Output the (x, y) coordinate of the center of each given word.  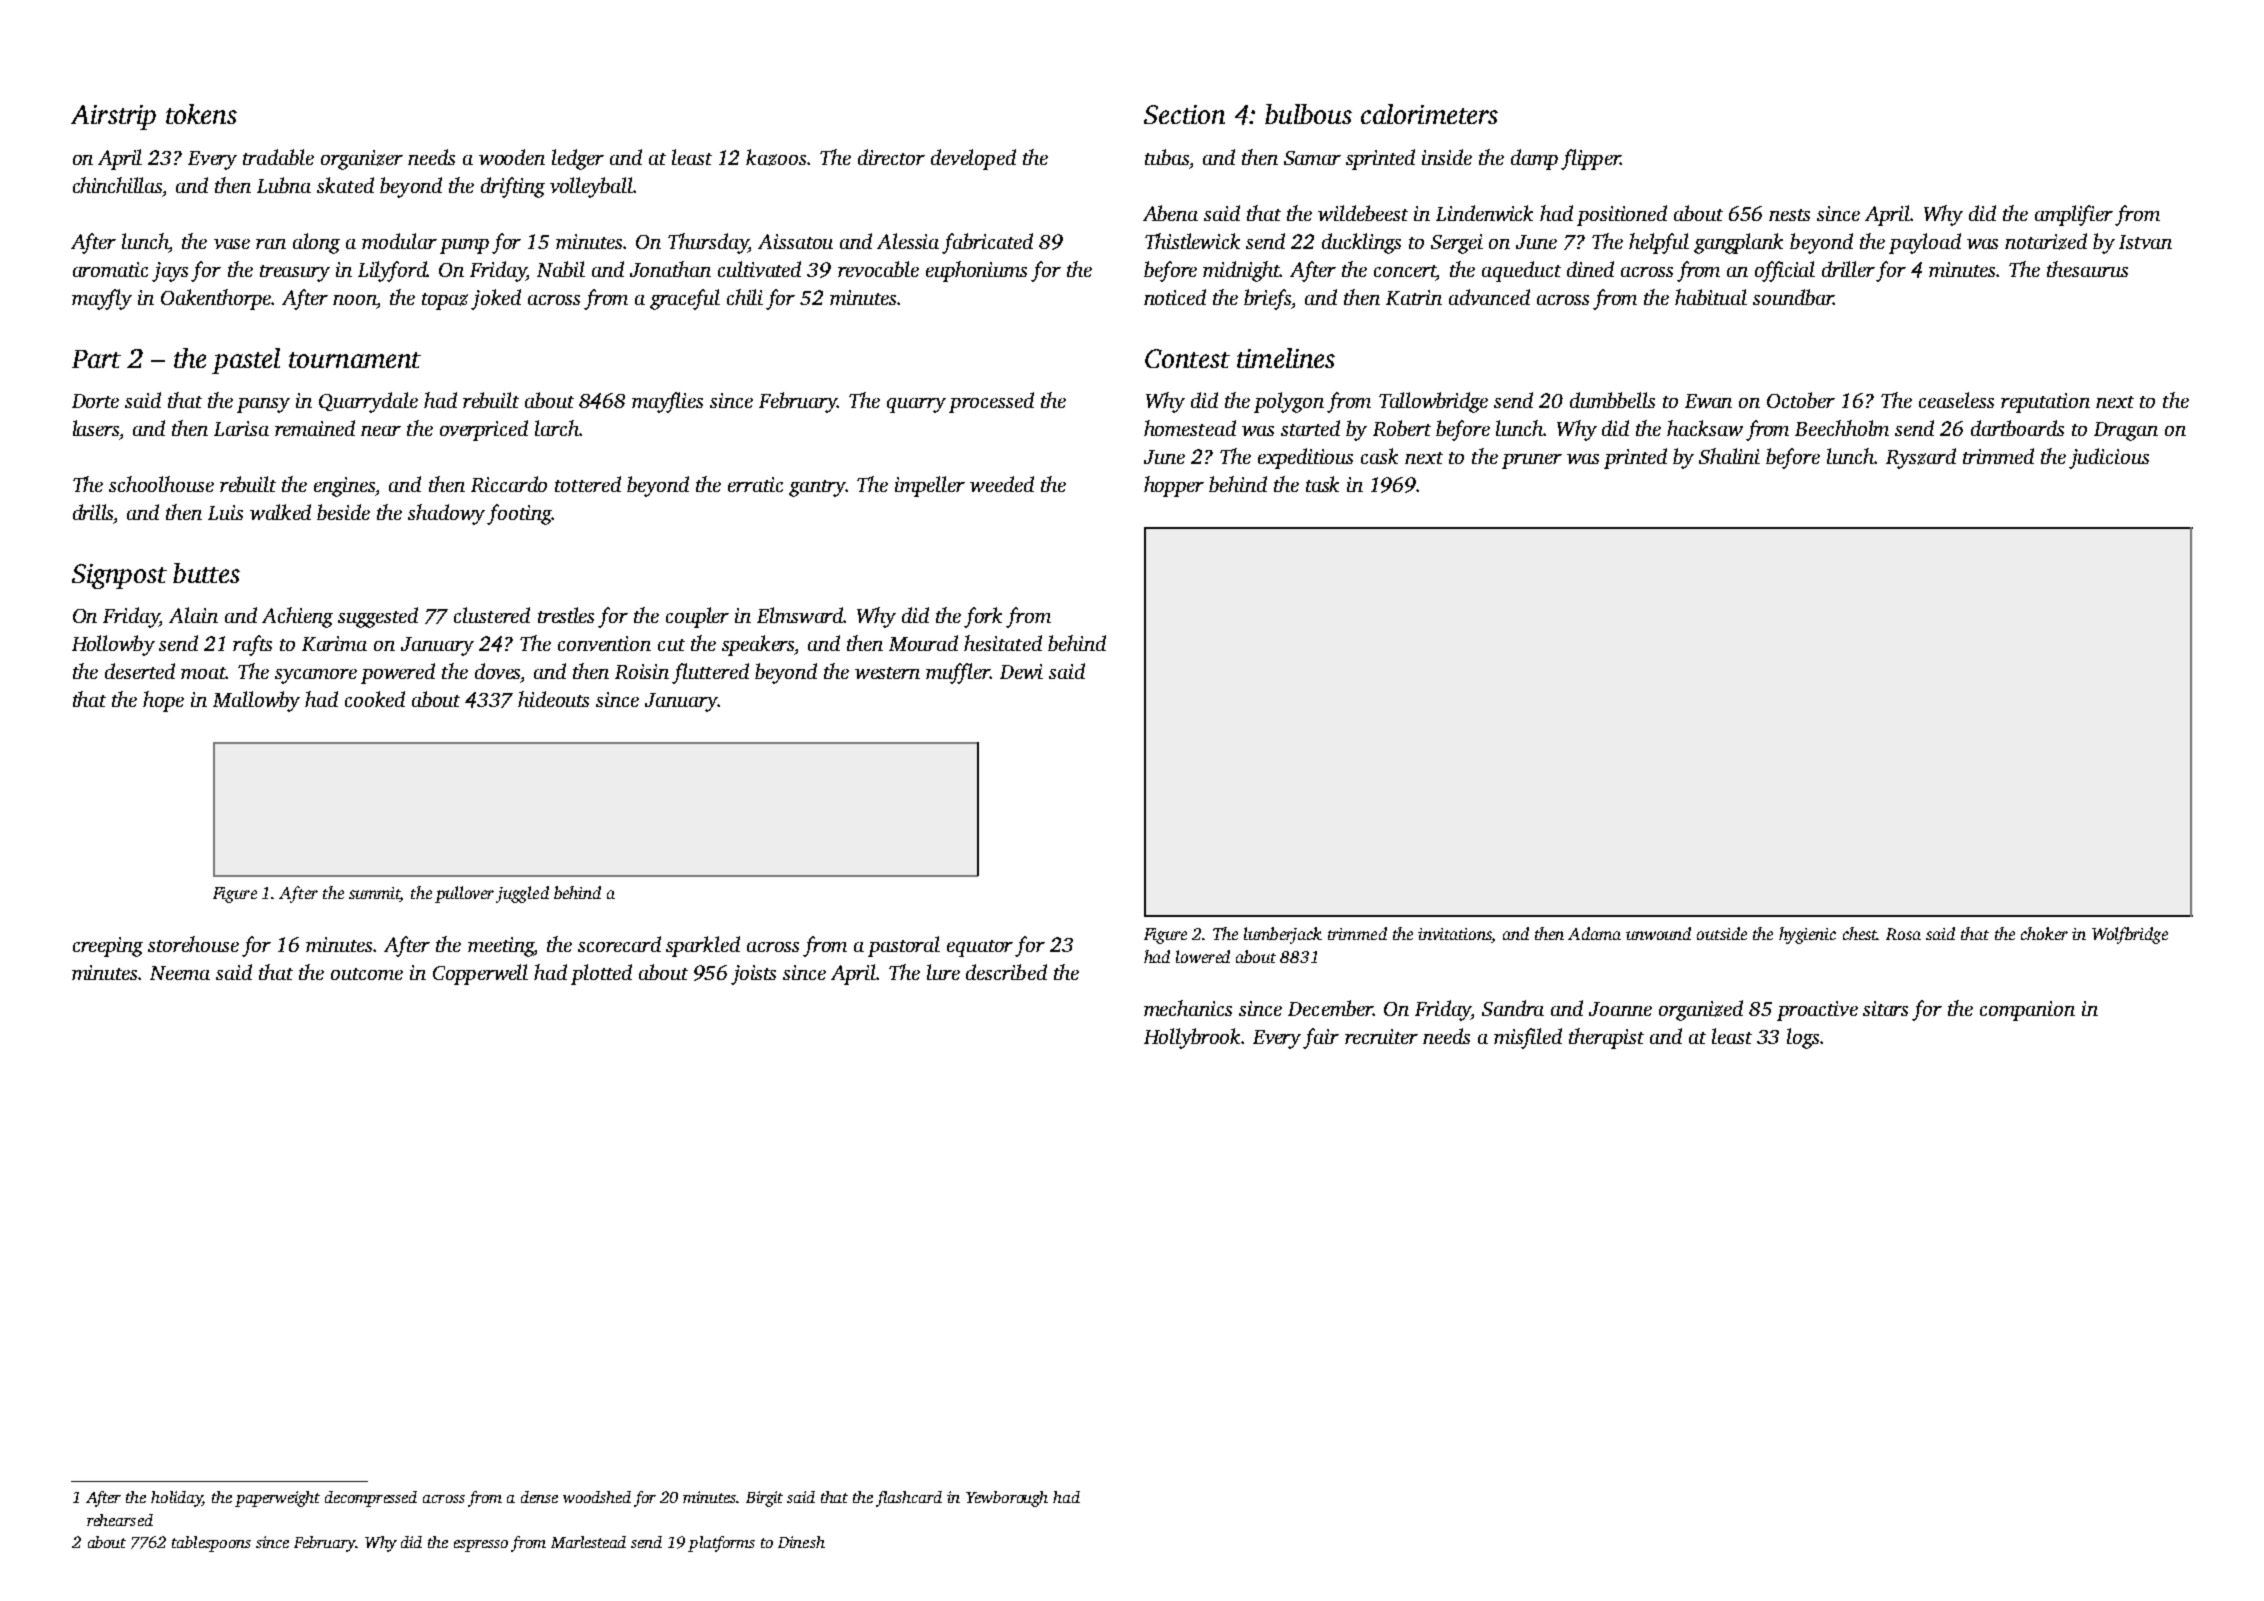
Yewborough (1007, 1499)
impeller (930, 486)
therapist (1606, 1038)
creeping (108, 947)
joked (496, 299)
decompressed (371, 1499)
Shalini (1729, 456)
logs (1803, 1038)
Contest (1187, 358)
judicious (2109, 458)
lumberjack (1283, 935)
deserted (140, 671)
